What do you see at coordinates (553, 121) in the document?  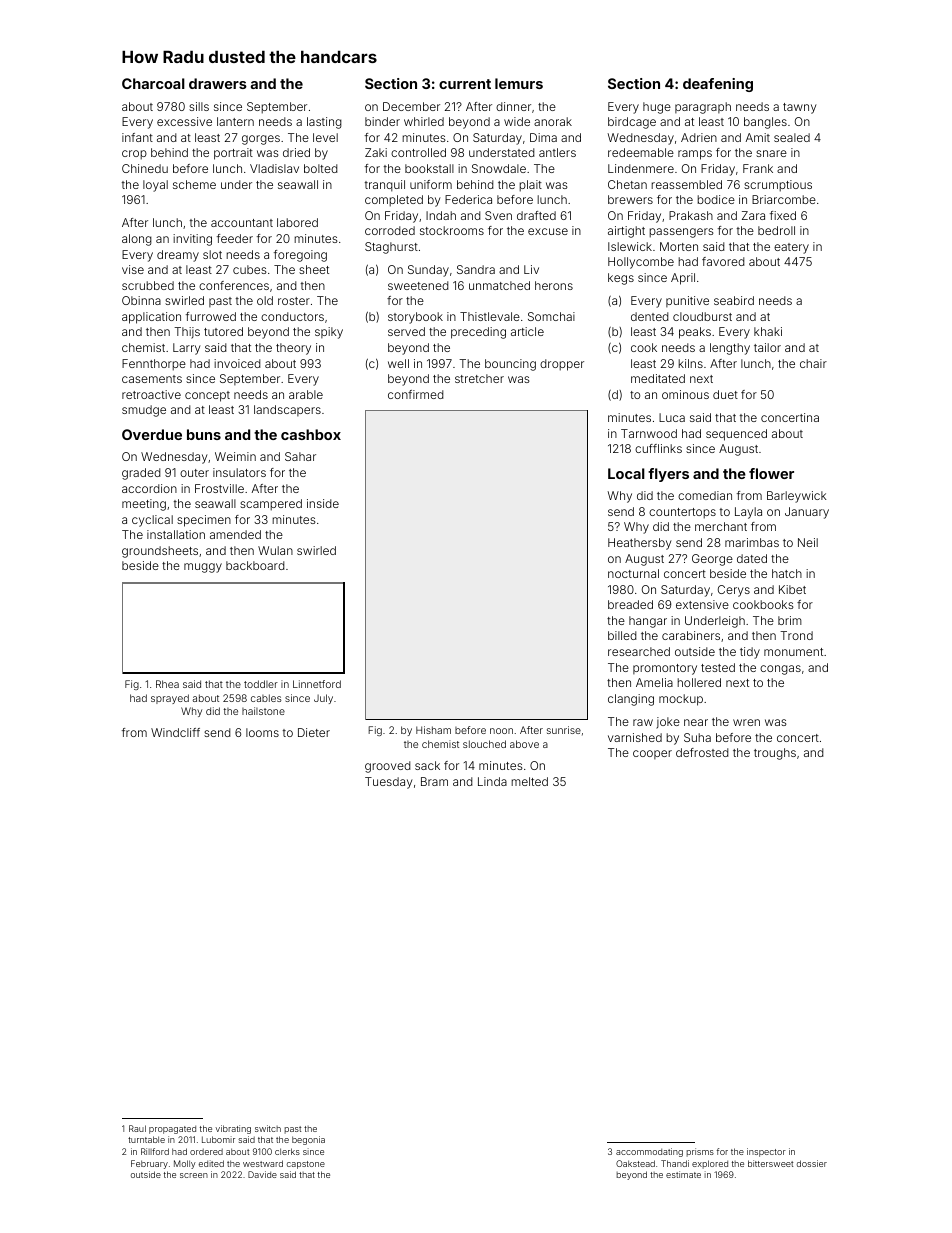 I see `anorak` at bounding box center [553, 121].
